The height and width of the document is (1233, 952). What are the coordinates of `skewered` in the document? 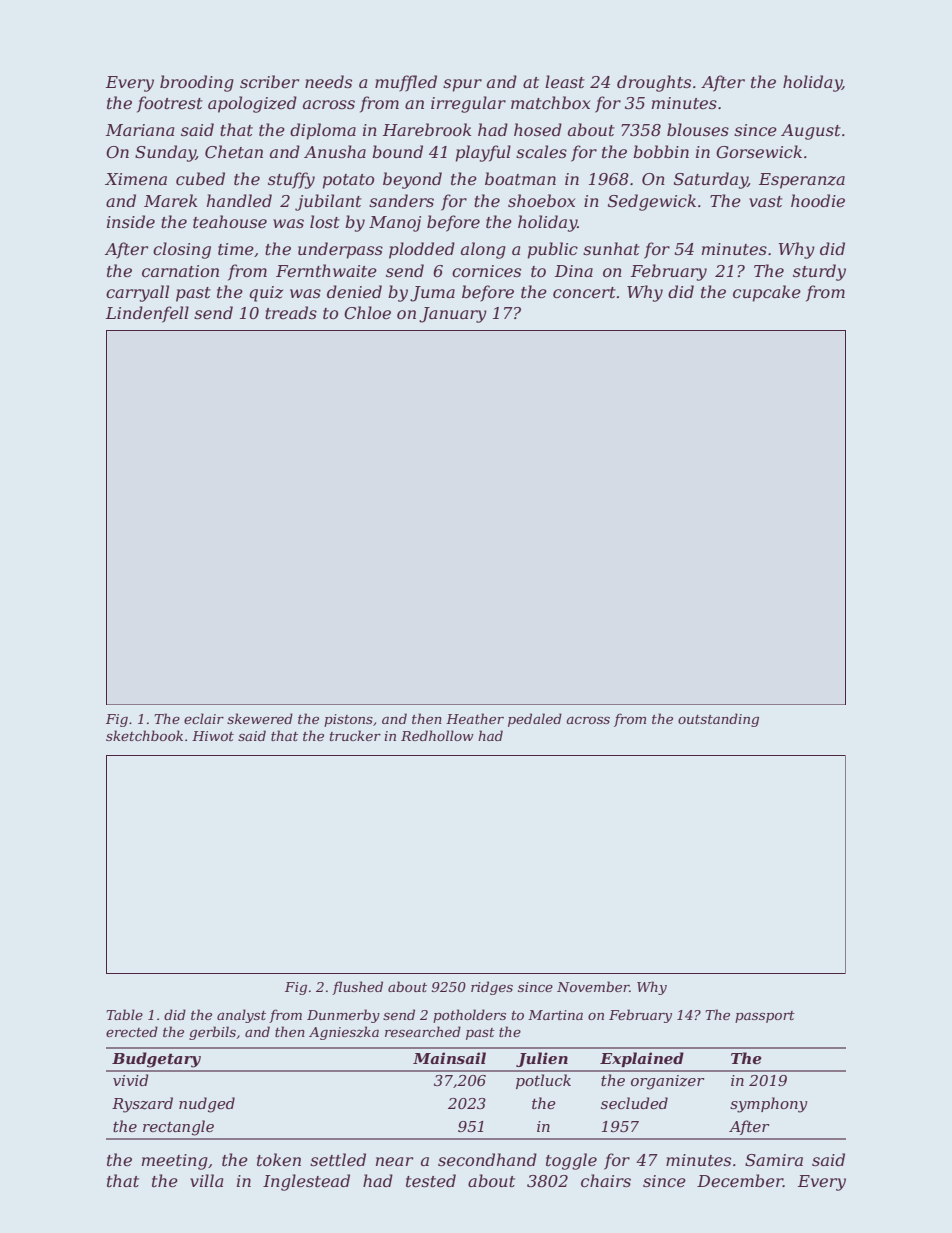 It's located at (260, 718).
